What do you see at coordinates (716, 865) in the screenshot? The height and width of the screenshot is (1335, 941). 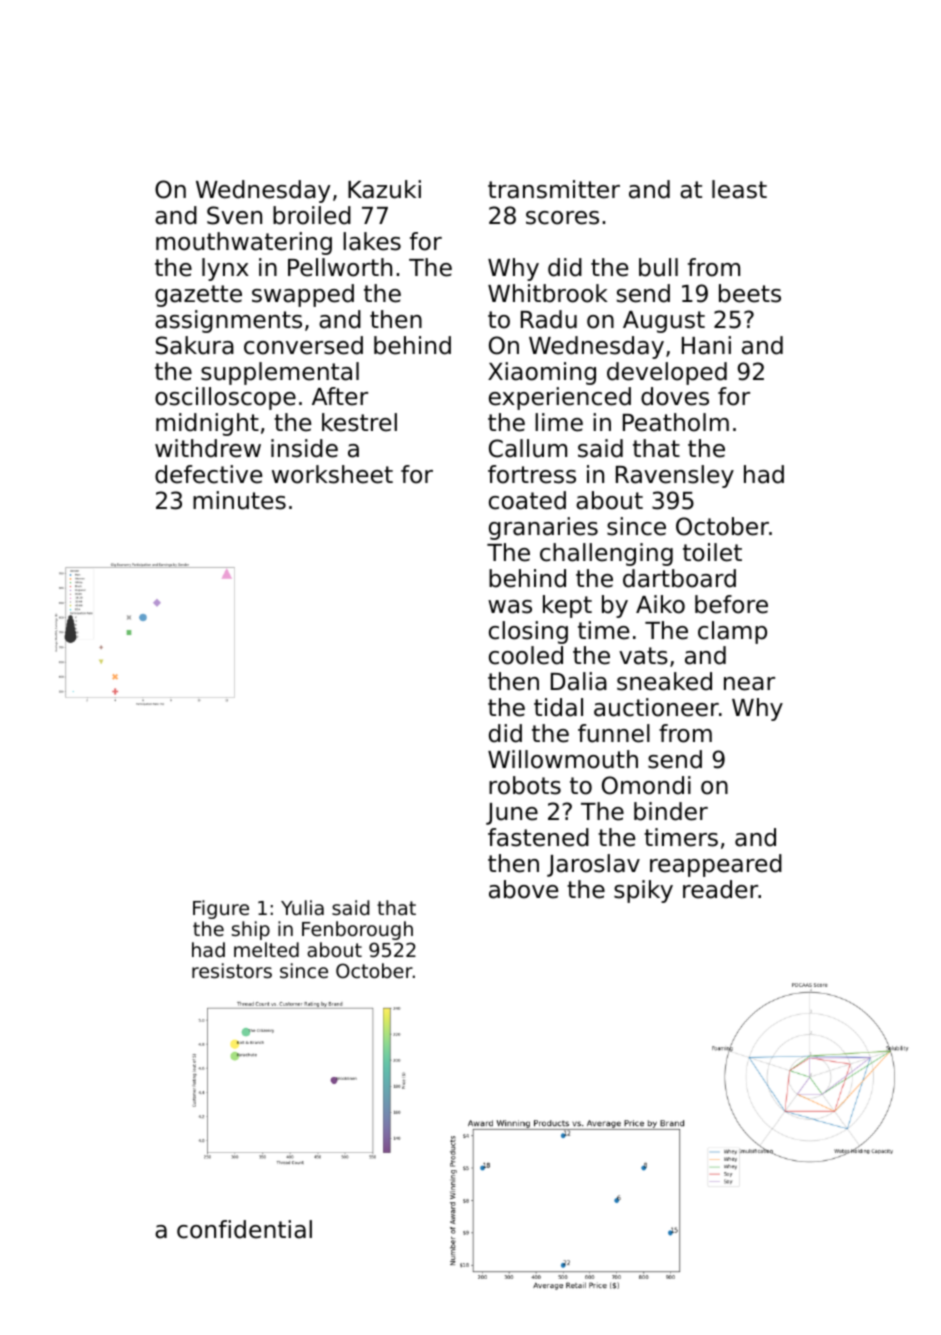 I see `reappeared` at bounding box center [716, 865].
